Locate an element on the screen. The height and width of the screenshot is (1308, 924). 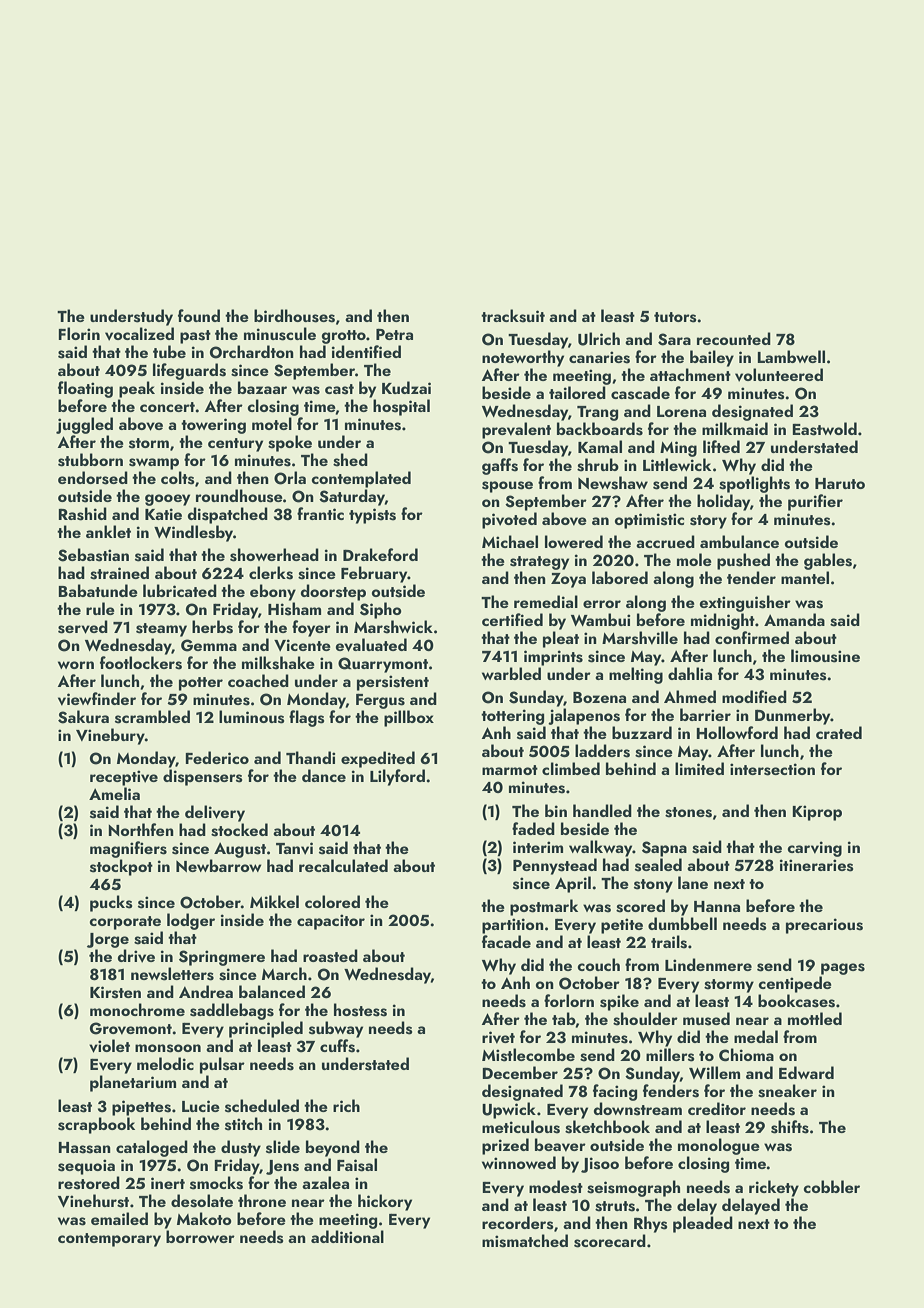
tutors is located at coordinates (675, 317).
